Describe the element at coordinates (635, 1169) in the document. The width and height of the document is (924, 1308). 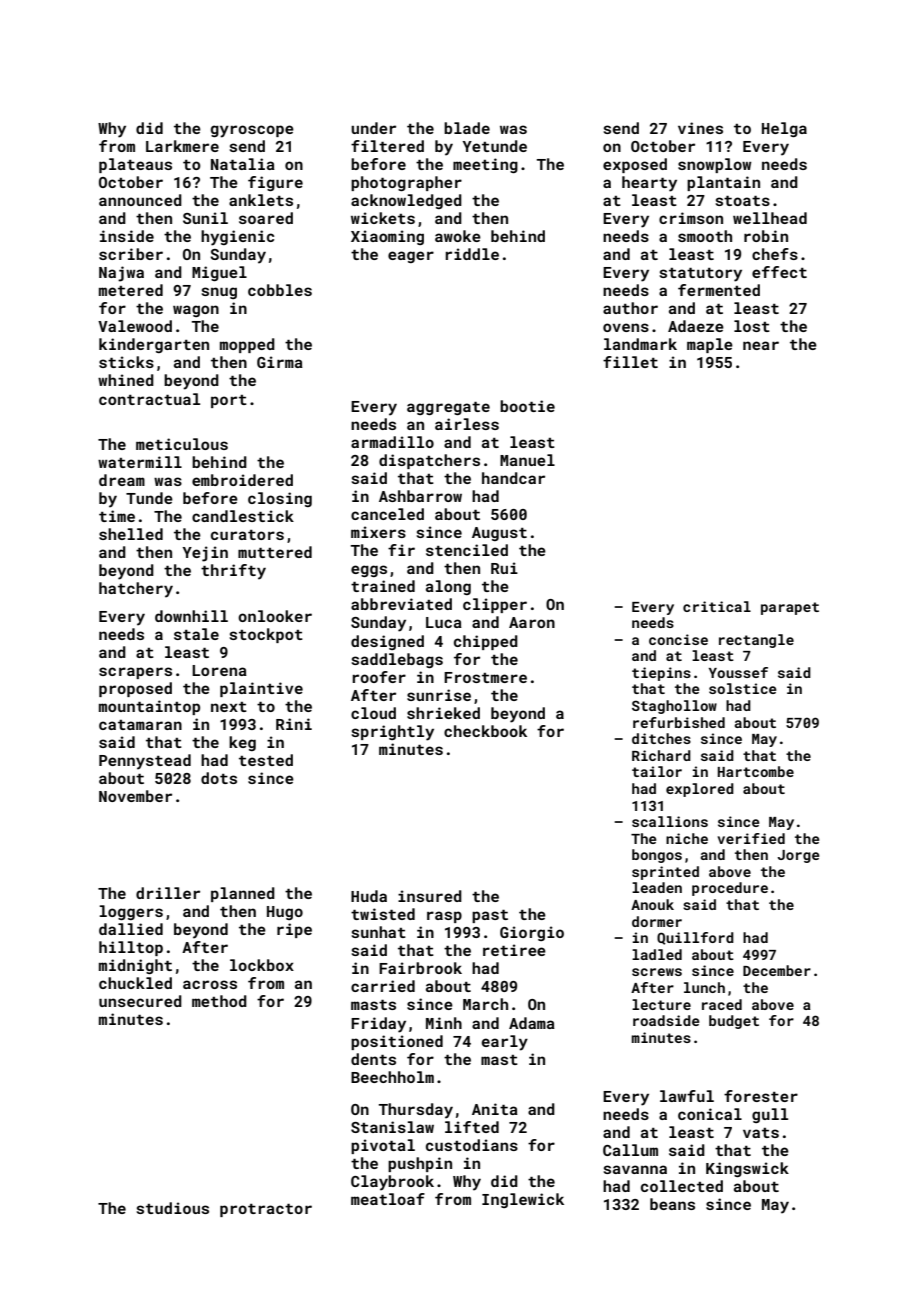
I see `savanna` at that location.
